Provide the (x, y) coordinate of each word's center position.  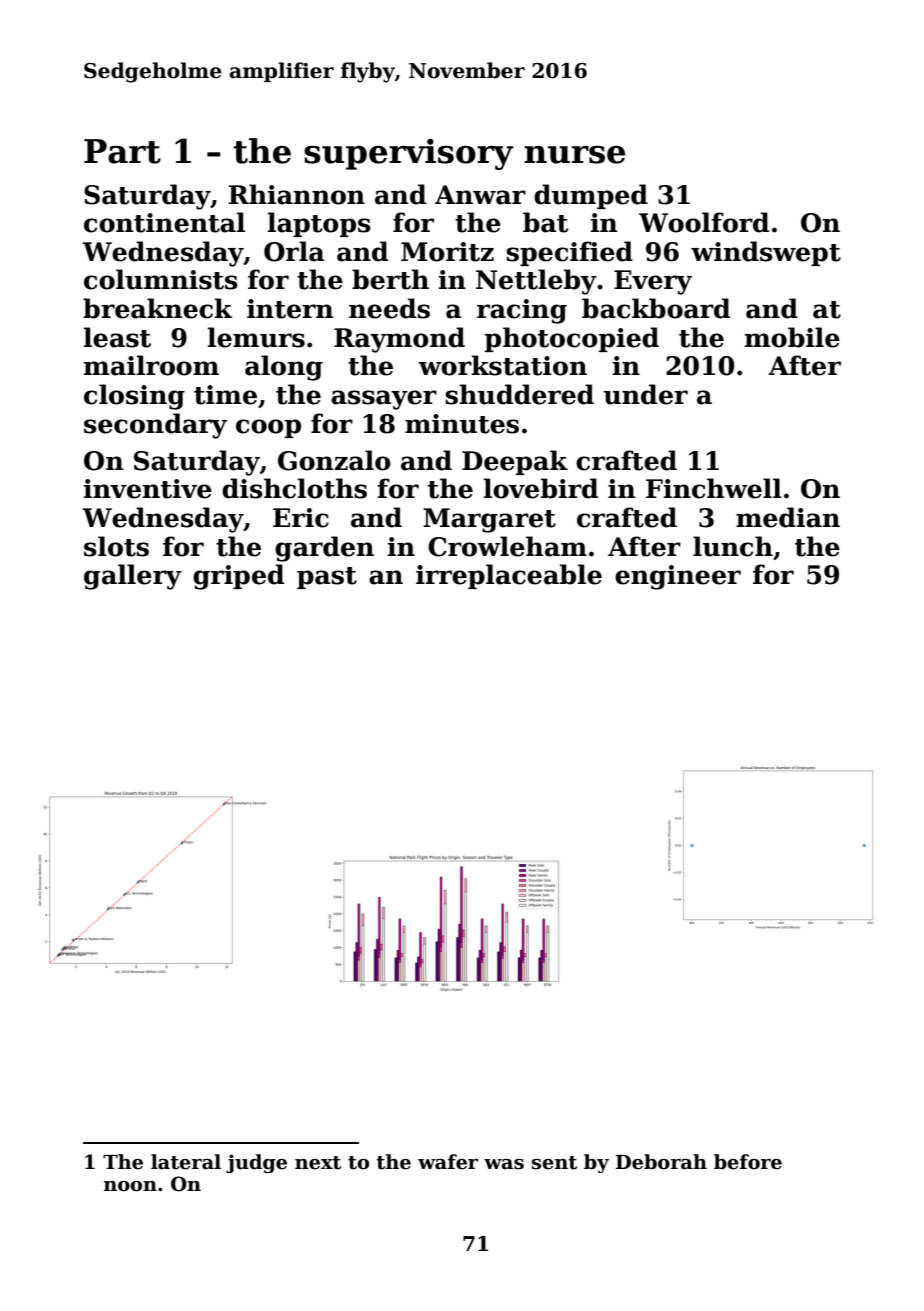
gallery (133, 577)
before (748, 1162)
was (504, 1164)
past (327, 578)
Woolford (704, 222)
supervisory (409, 154)
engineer (678, 577)
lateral (186, 1162)
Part (122, 151)
